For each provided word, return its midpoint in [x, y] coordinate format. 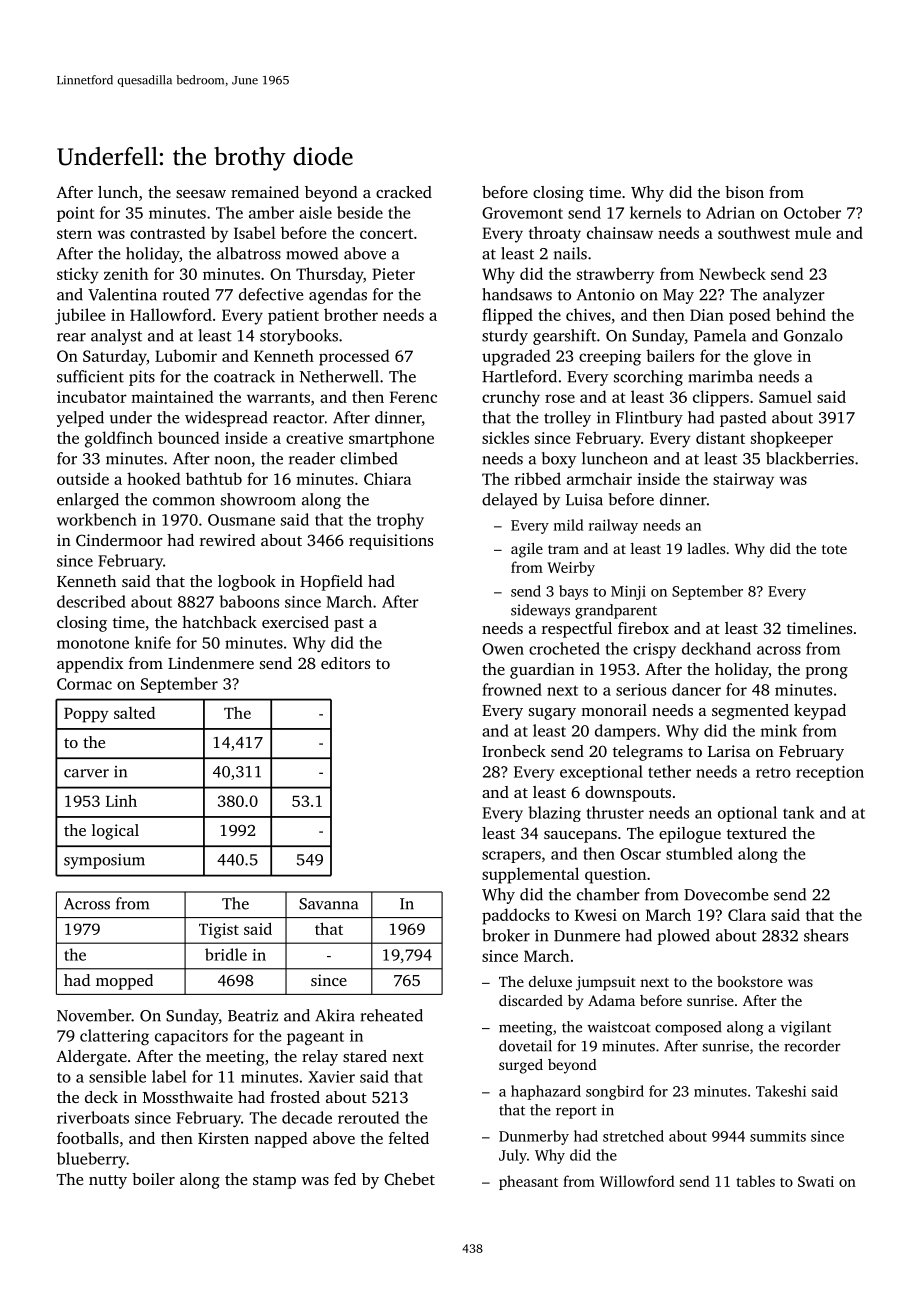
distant [720, 437]
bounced [189, 437]
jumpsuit [606, 983]
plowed [683, 937]
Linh [121, 800]
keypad [820, 712]
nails [570, 253]
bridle [226, 954]
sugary [552, 714]
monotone [93, 643]
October [812, 212]
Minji [628, 593]
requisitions [391, 542]
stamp [274, 1182]
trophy [400, 521]
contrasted [168, 232]
